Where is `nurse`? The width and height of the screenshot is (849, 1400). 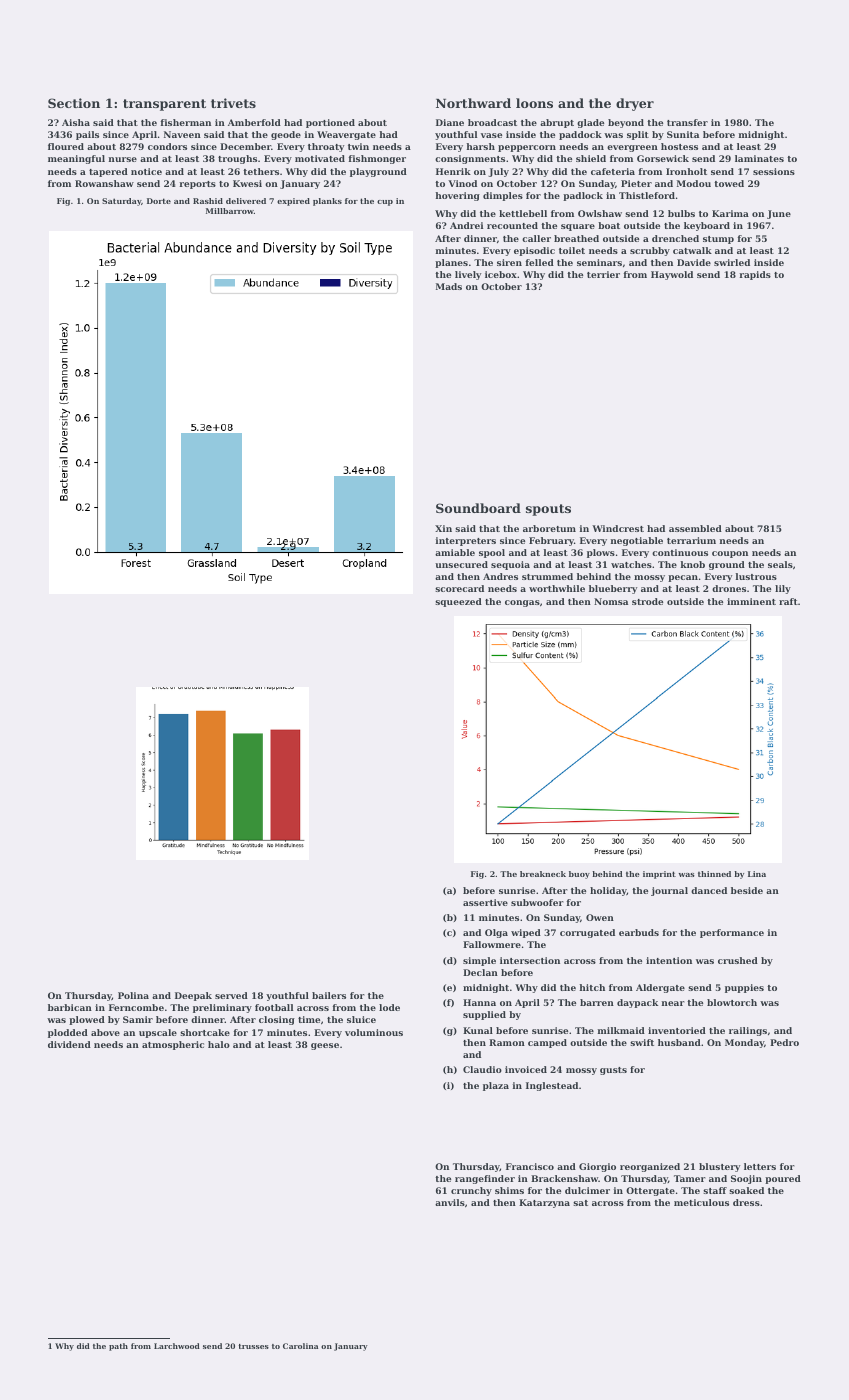 nurse is located at coordinates (123, 159).
